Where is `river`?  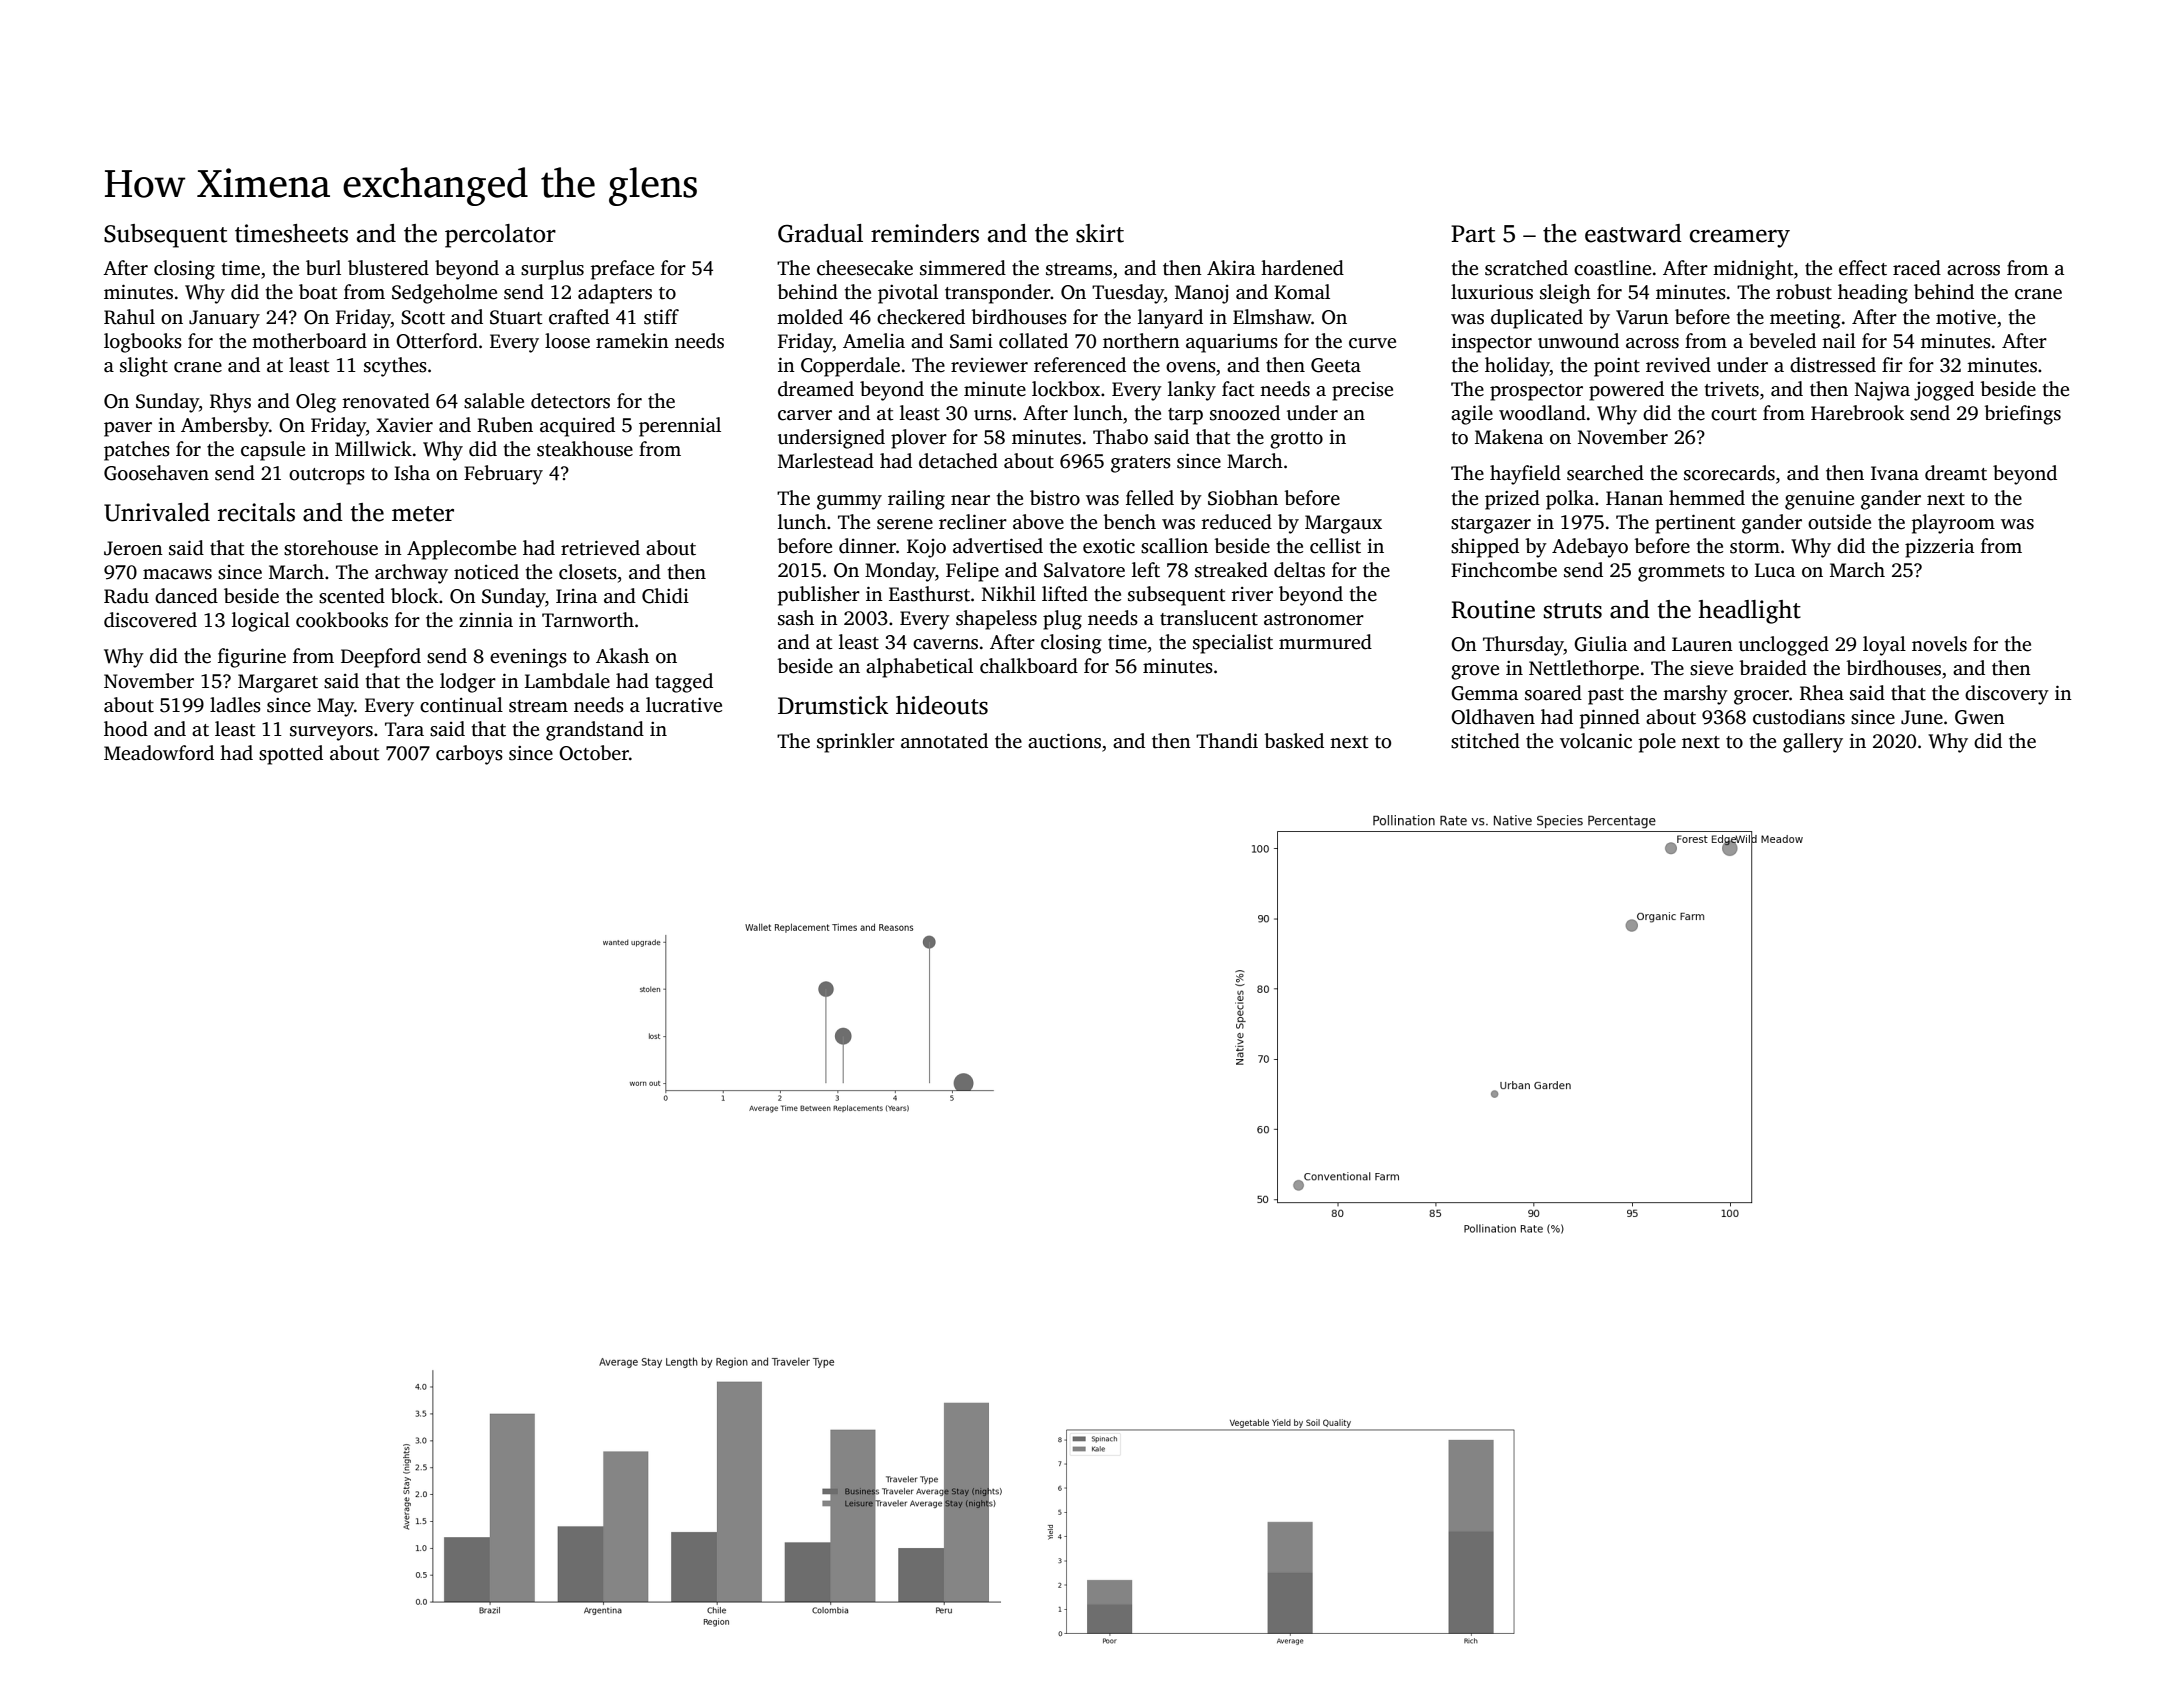
river is located at coordinates (1252, 594).
